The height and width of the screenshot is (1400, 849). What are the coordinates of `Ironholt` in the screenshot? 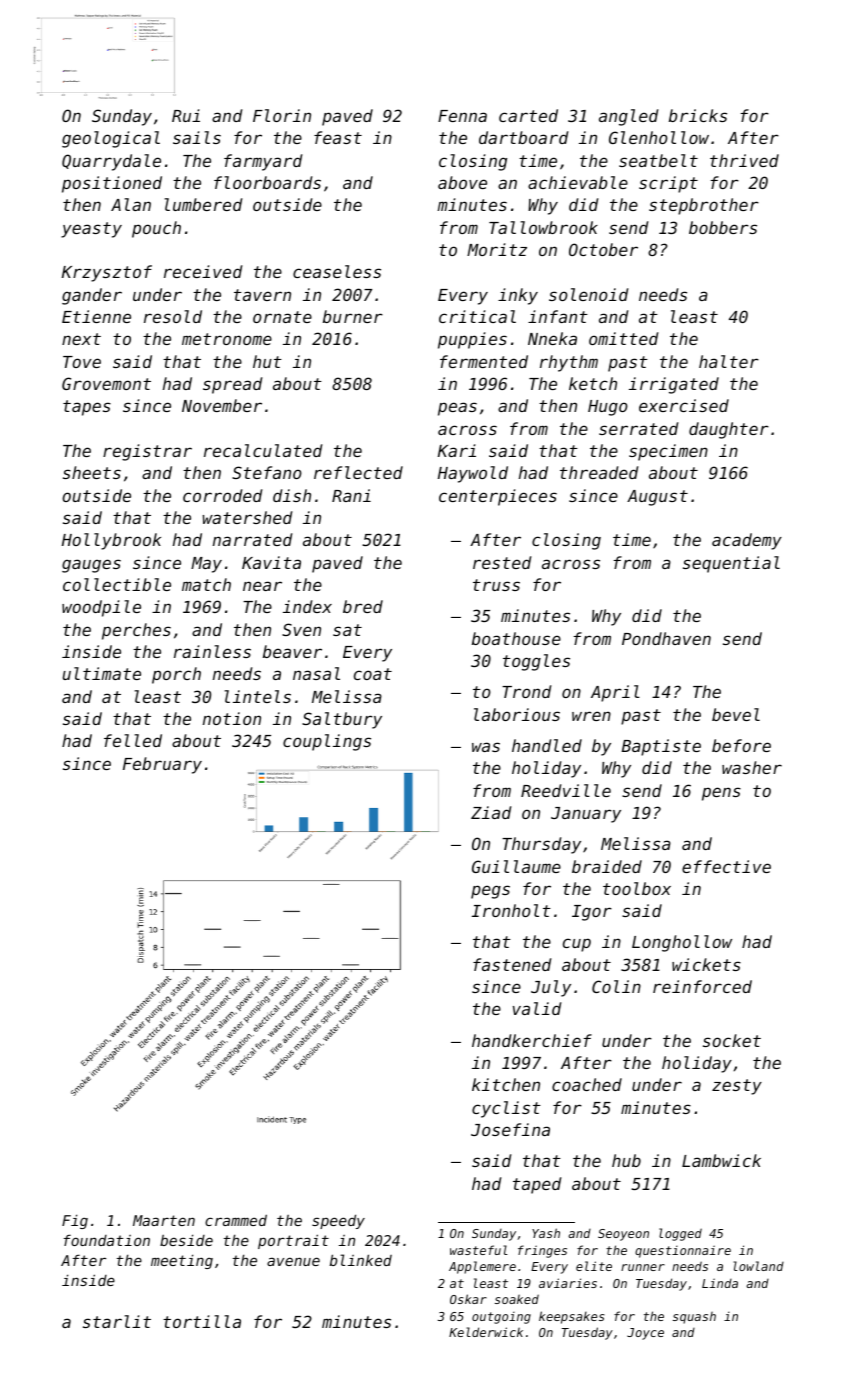 It's located at (511, 910).
